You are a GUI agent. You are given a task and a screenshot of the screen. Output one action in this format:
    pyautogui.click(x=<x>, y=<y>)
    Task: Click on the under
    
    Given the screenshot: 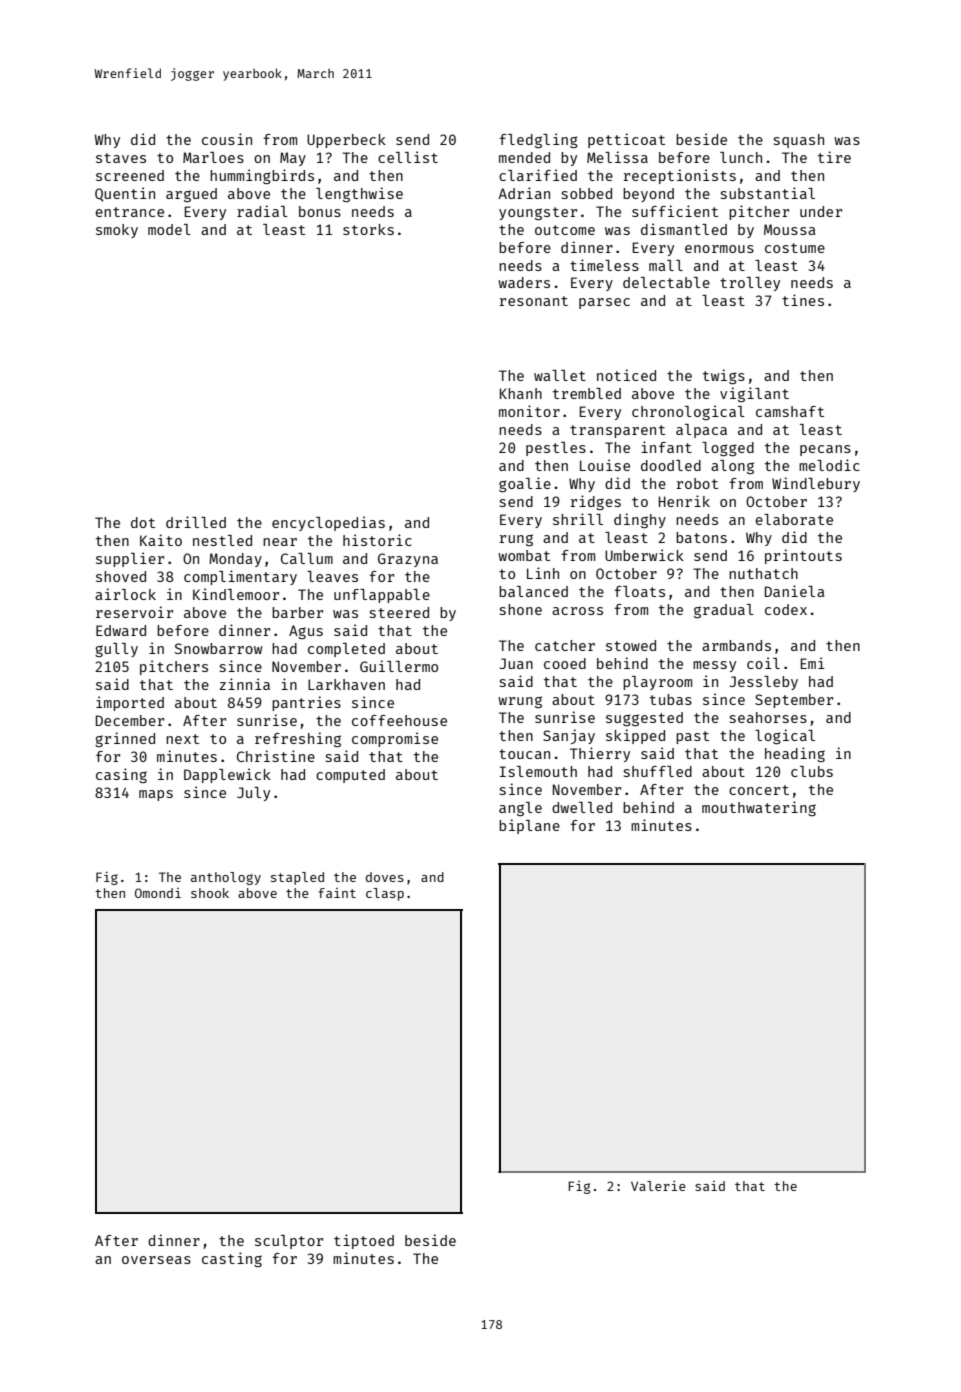 What is the action you would take?
    pyautogui.click(x=821, y=211)
